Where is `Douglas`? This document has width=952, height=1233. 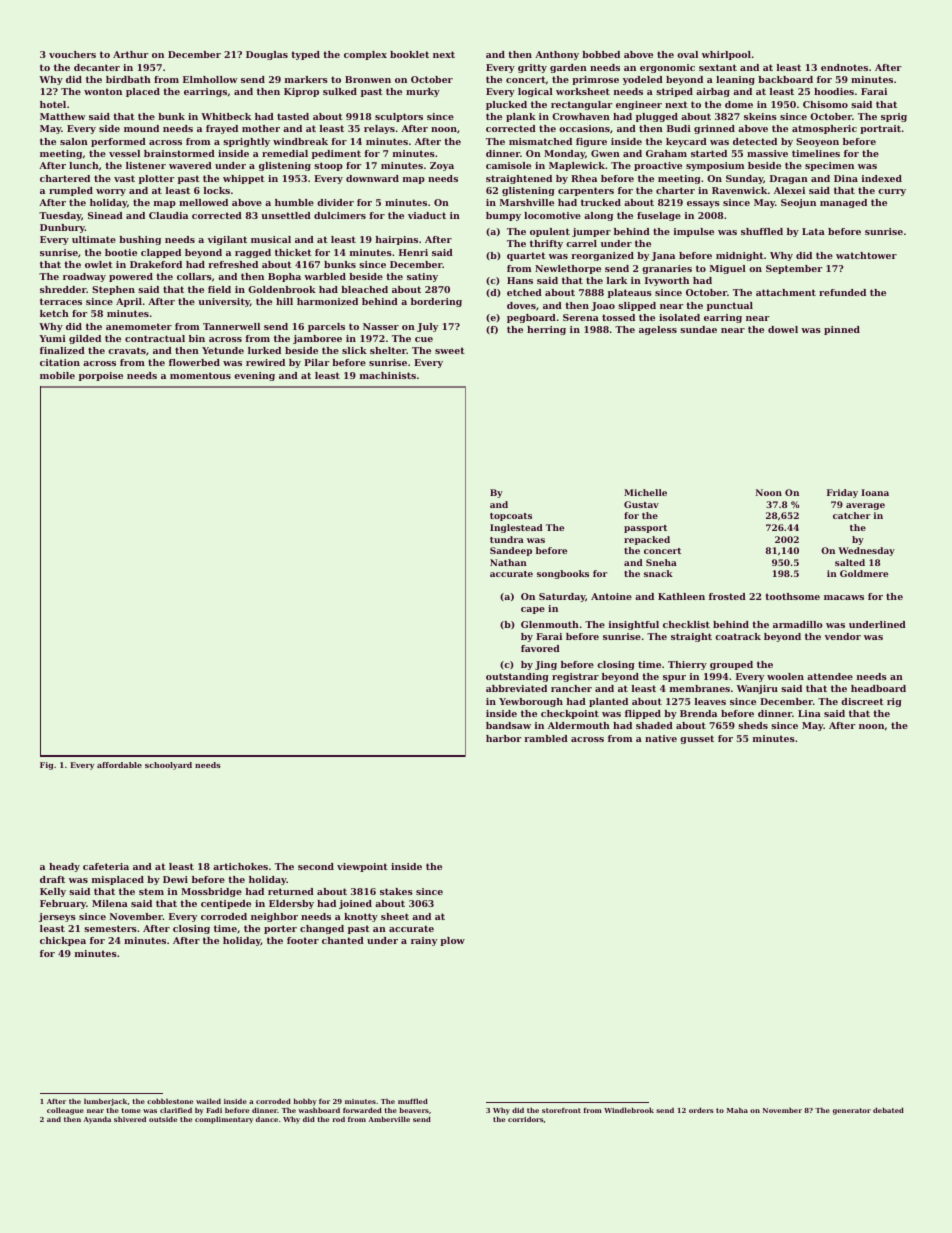
Douglas is located at coordinates (267, 55).
